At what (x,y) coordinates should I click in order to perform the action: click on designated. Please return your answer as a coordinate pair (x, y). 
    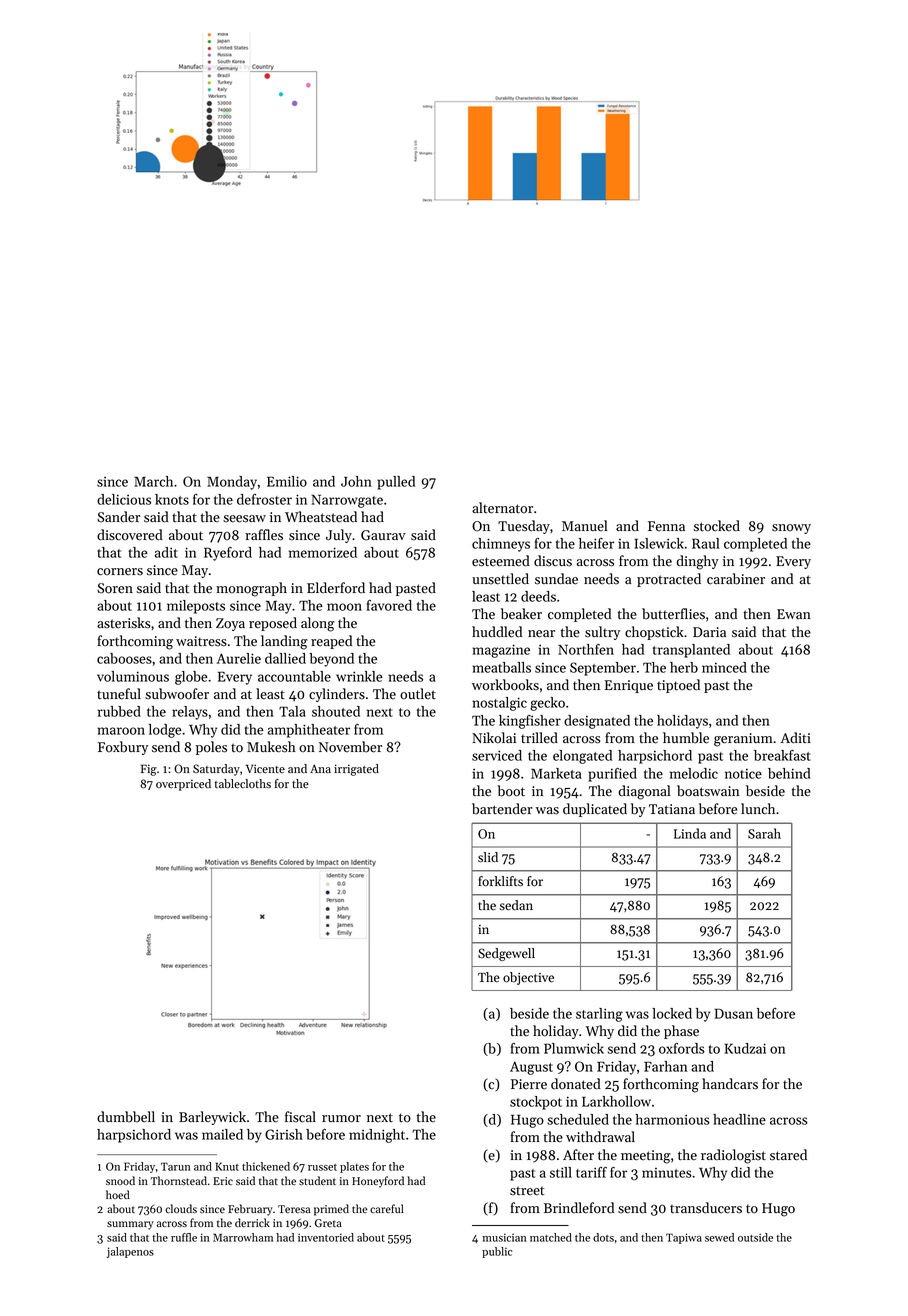
    Looking at the image, I should click on (597, 722).
